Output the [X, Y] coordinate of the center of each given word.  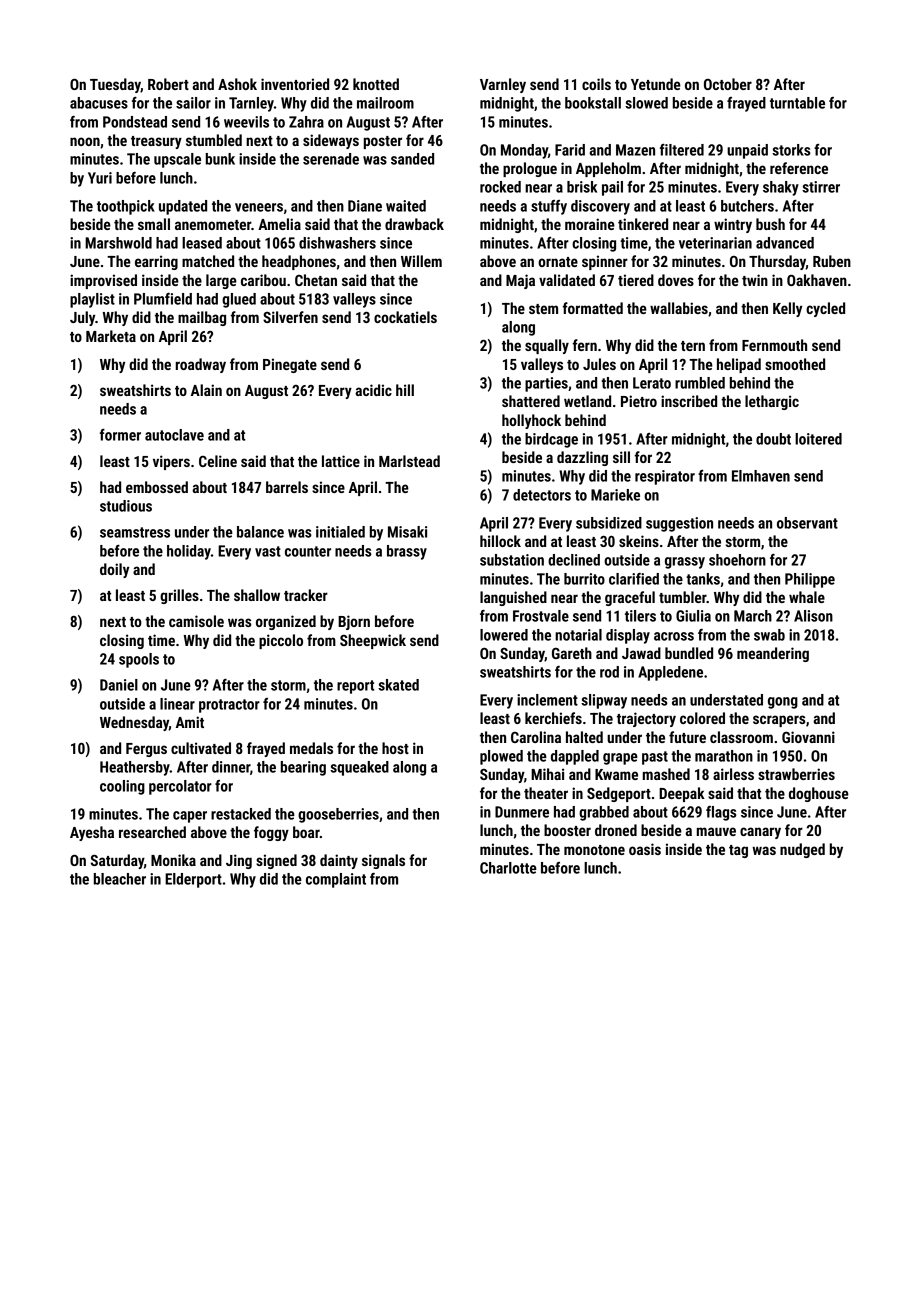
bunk [220, 159]
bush [770, 224]
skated [398, 685]
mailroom [385, 103]
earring [156, 262]
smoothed [795, 364]
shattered [531, 401]
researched [152, 832]
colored [702, 718]
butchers [747, 206]
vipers [171, 462]
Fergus [146, 750]
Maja [520, 281]
